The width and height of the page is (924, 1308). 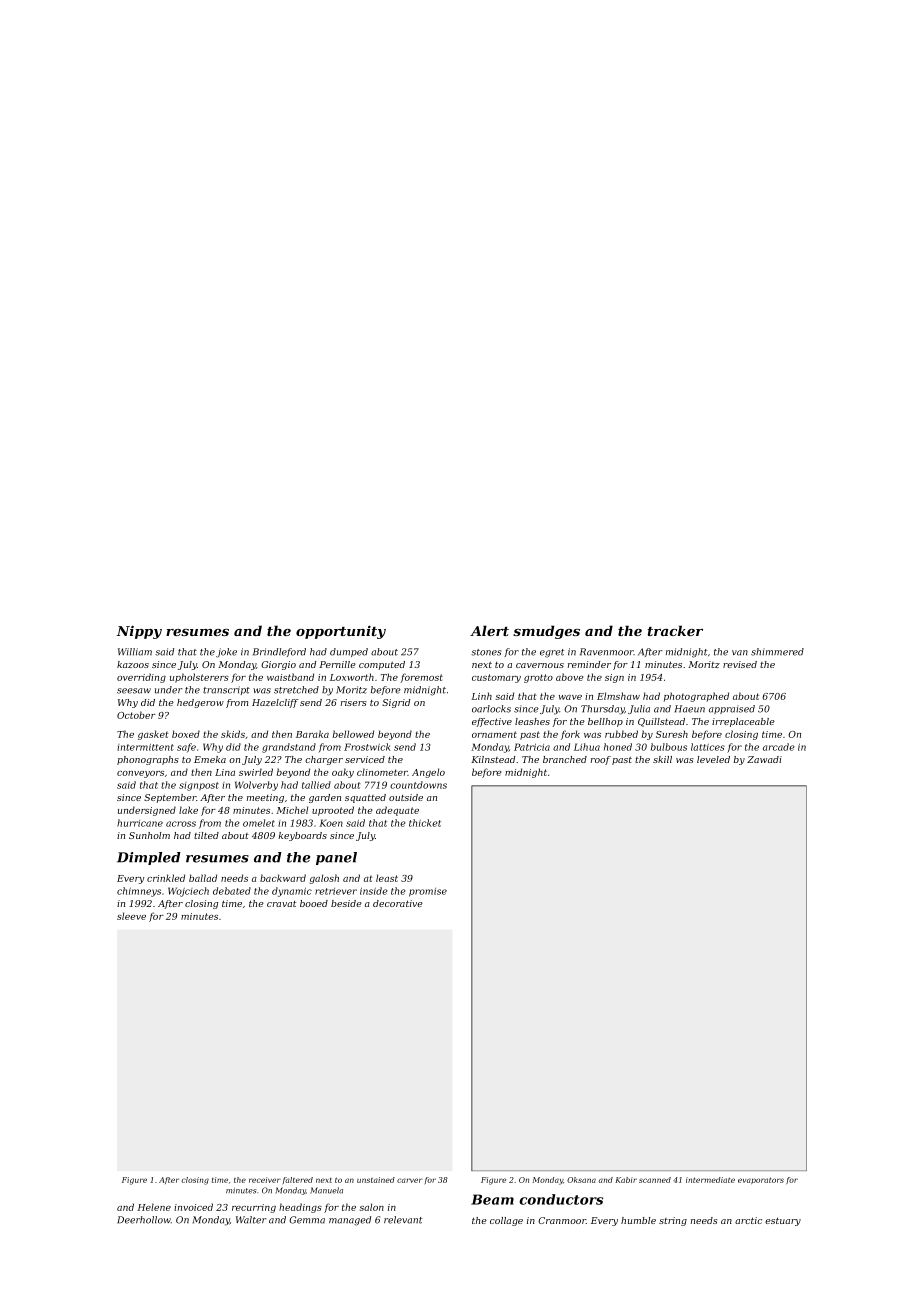 I want to click on decorative, so click(x=398, y=903).
